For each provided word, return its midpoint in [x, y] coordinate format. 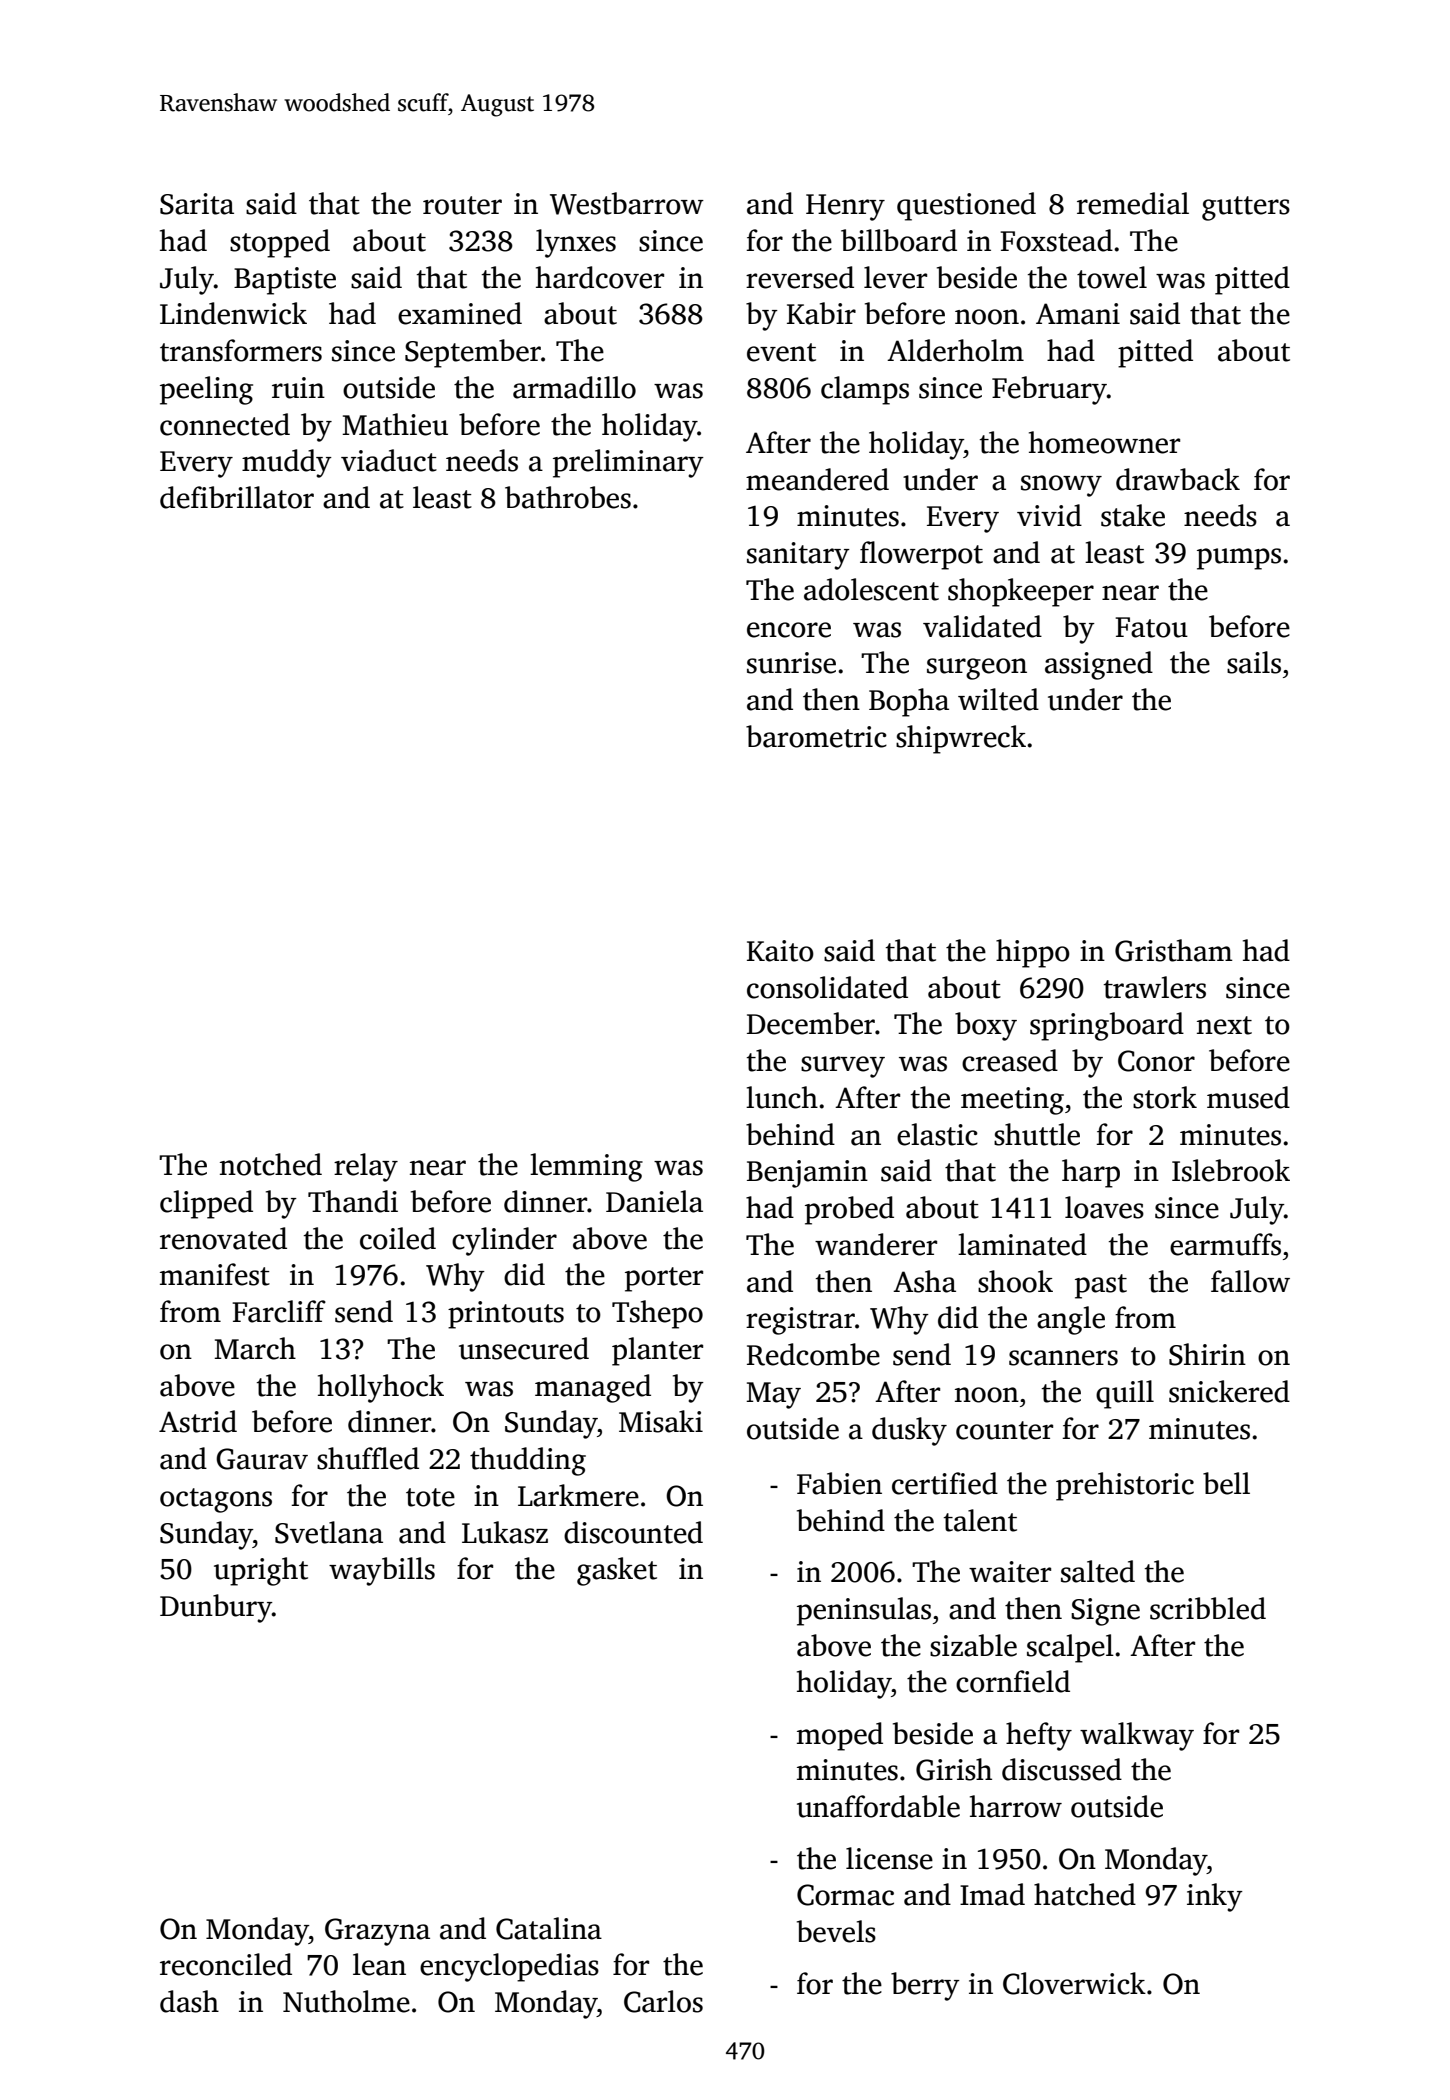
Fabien [839, 1483]
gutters [1246, 208]
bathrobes [568, 497]
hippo [1033, 953]
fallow [1250, 1281]
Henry [845, 207]
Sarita [197, 204]
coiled [398, 1238]
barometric [816, 736]
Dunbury [216, 1608]
